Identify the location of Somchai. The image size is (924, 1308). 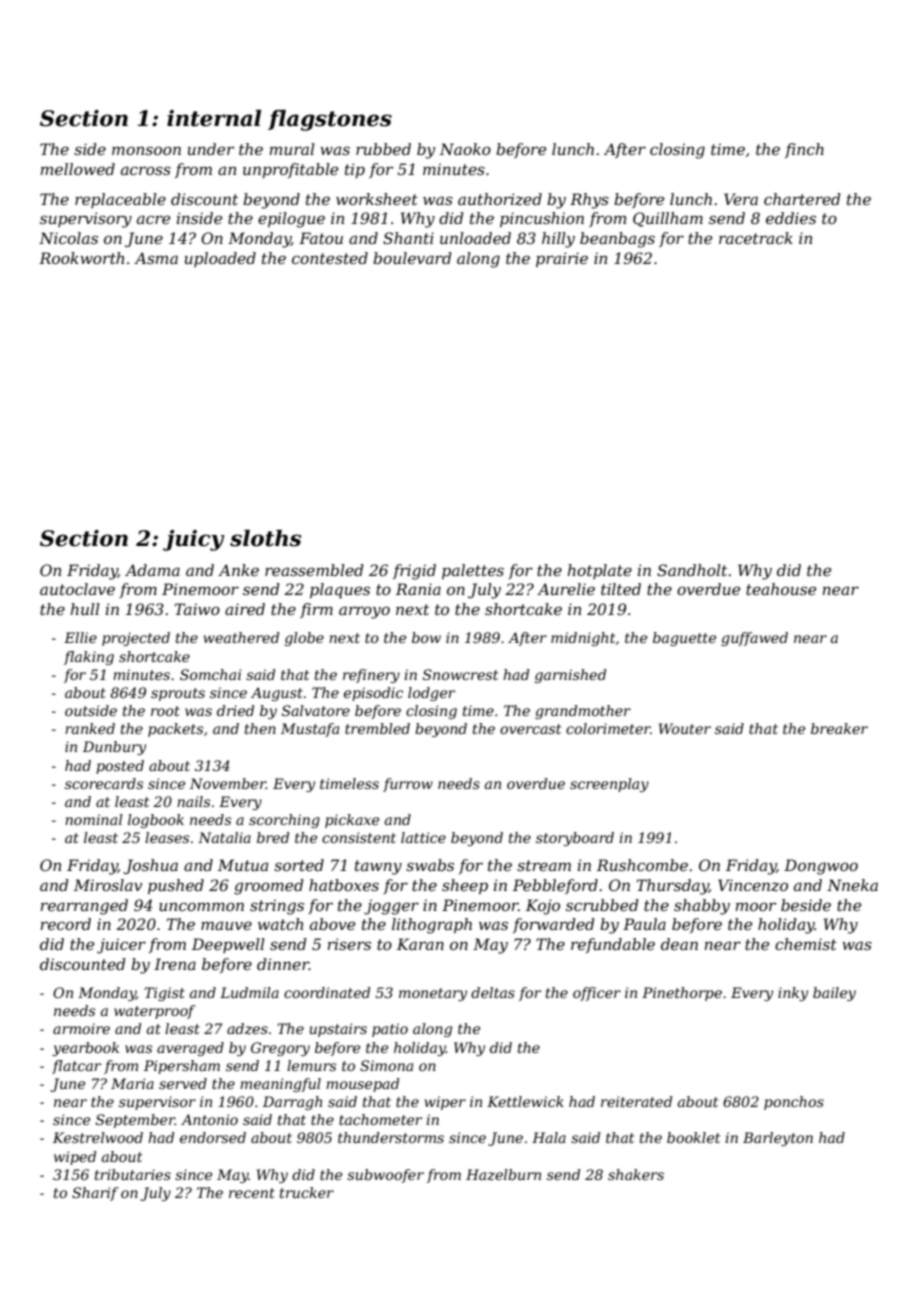
(210, 674).
